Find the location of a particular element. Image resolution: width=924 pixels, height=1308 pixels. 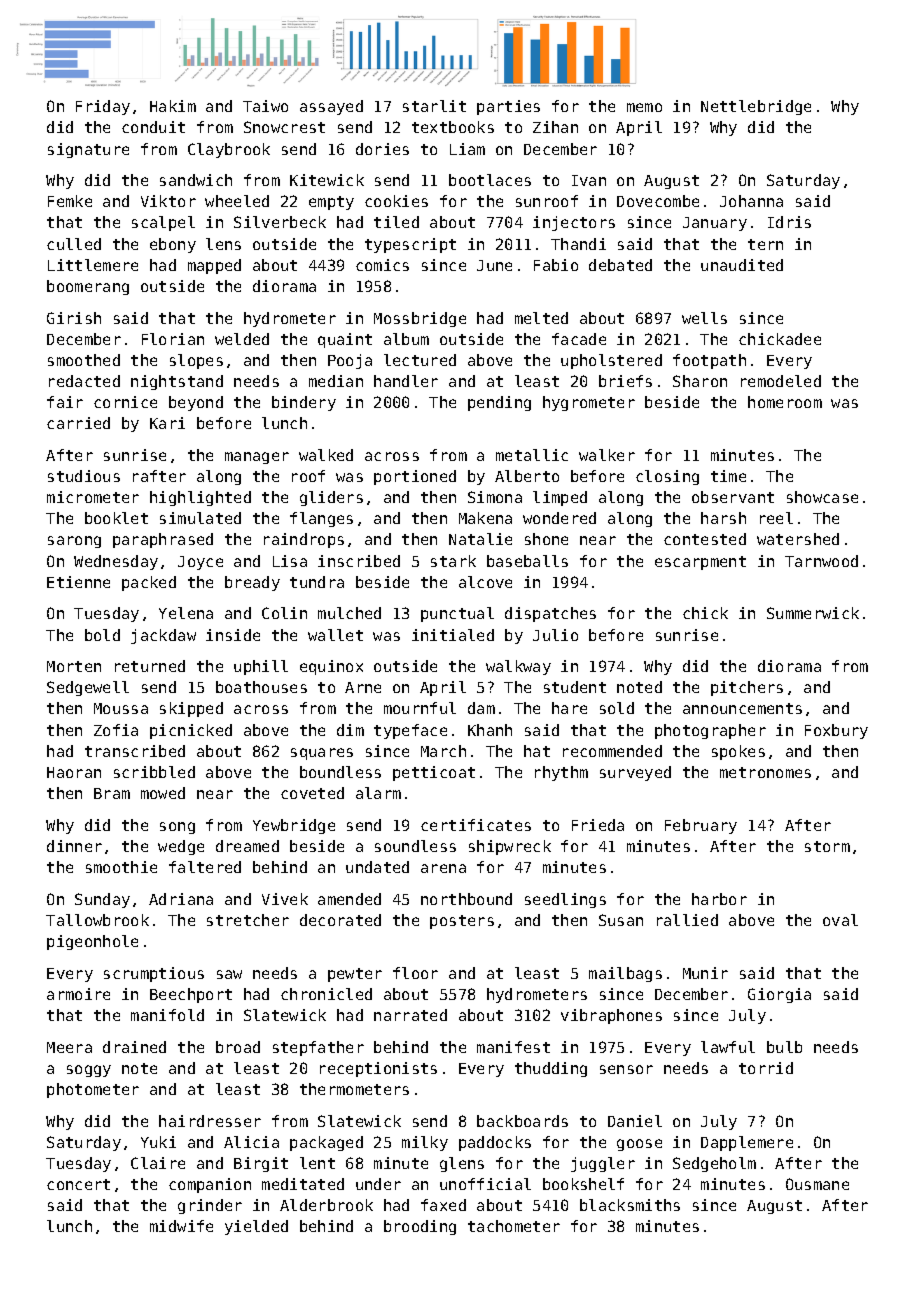

soggy is located at coordinates (89, 1071).
